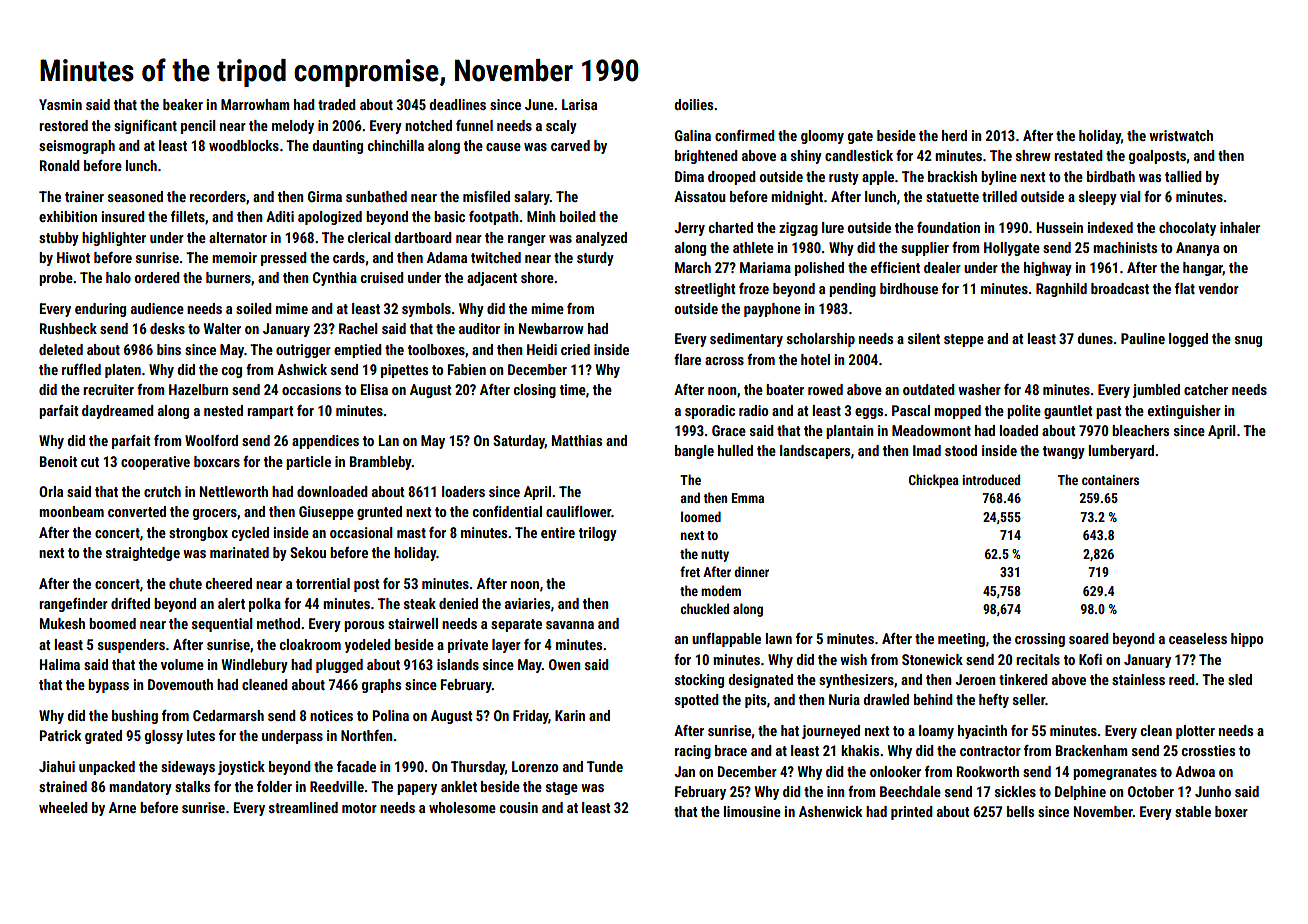 The width and height of the screenshot is (1308, 924). What do you see at coordinates (1181, 135) in the screenshot?
I see `wristwatch` at bounding box center [1181, 135].
